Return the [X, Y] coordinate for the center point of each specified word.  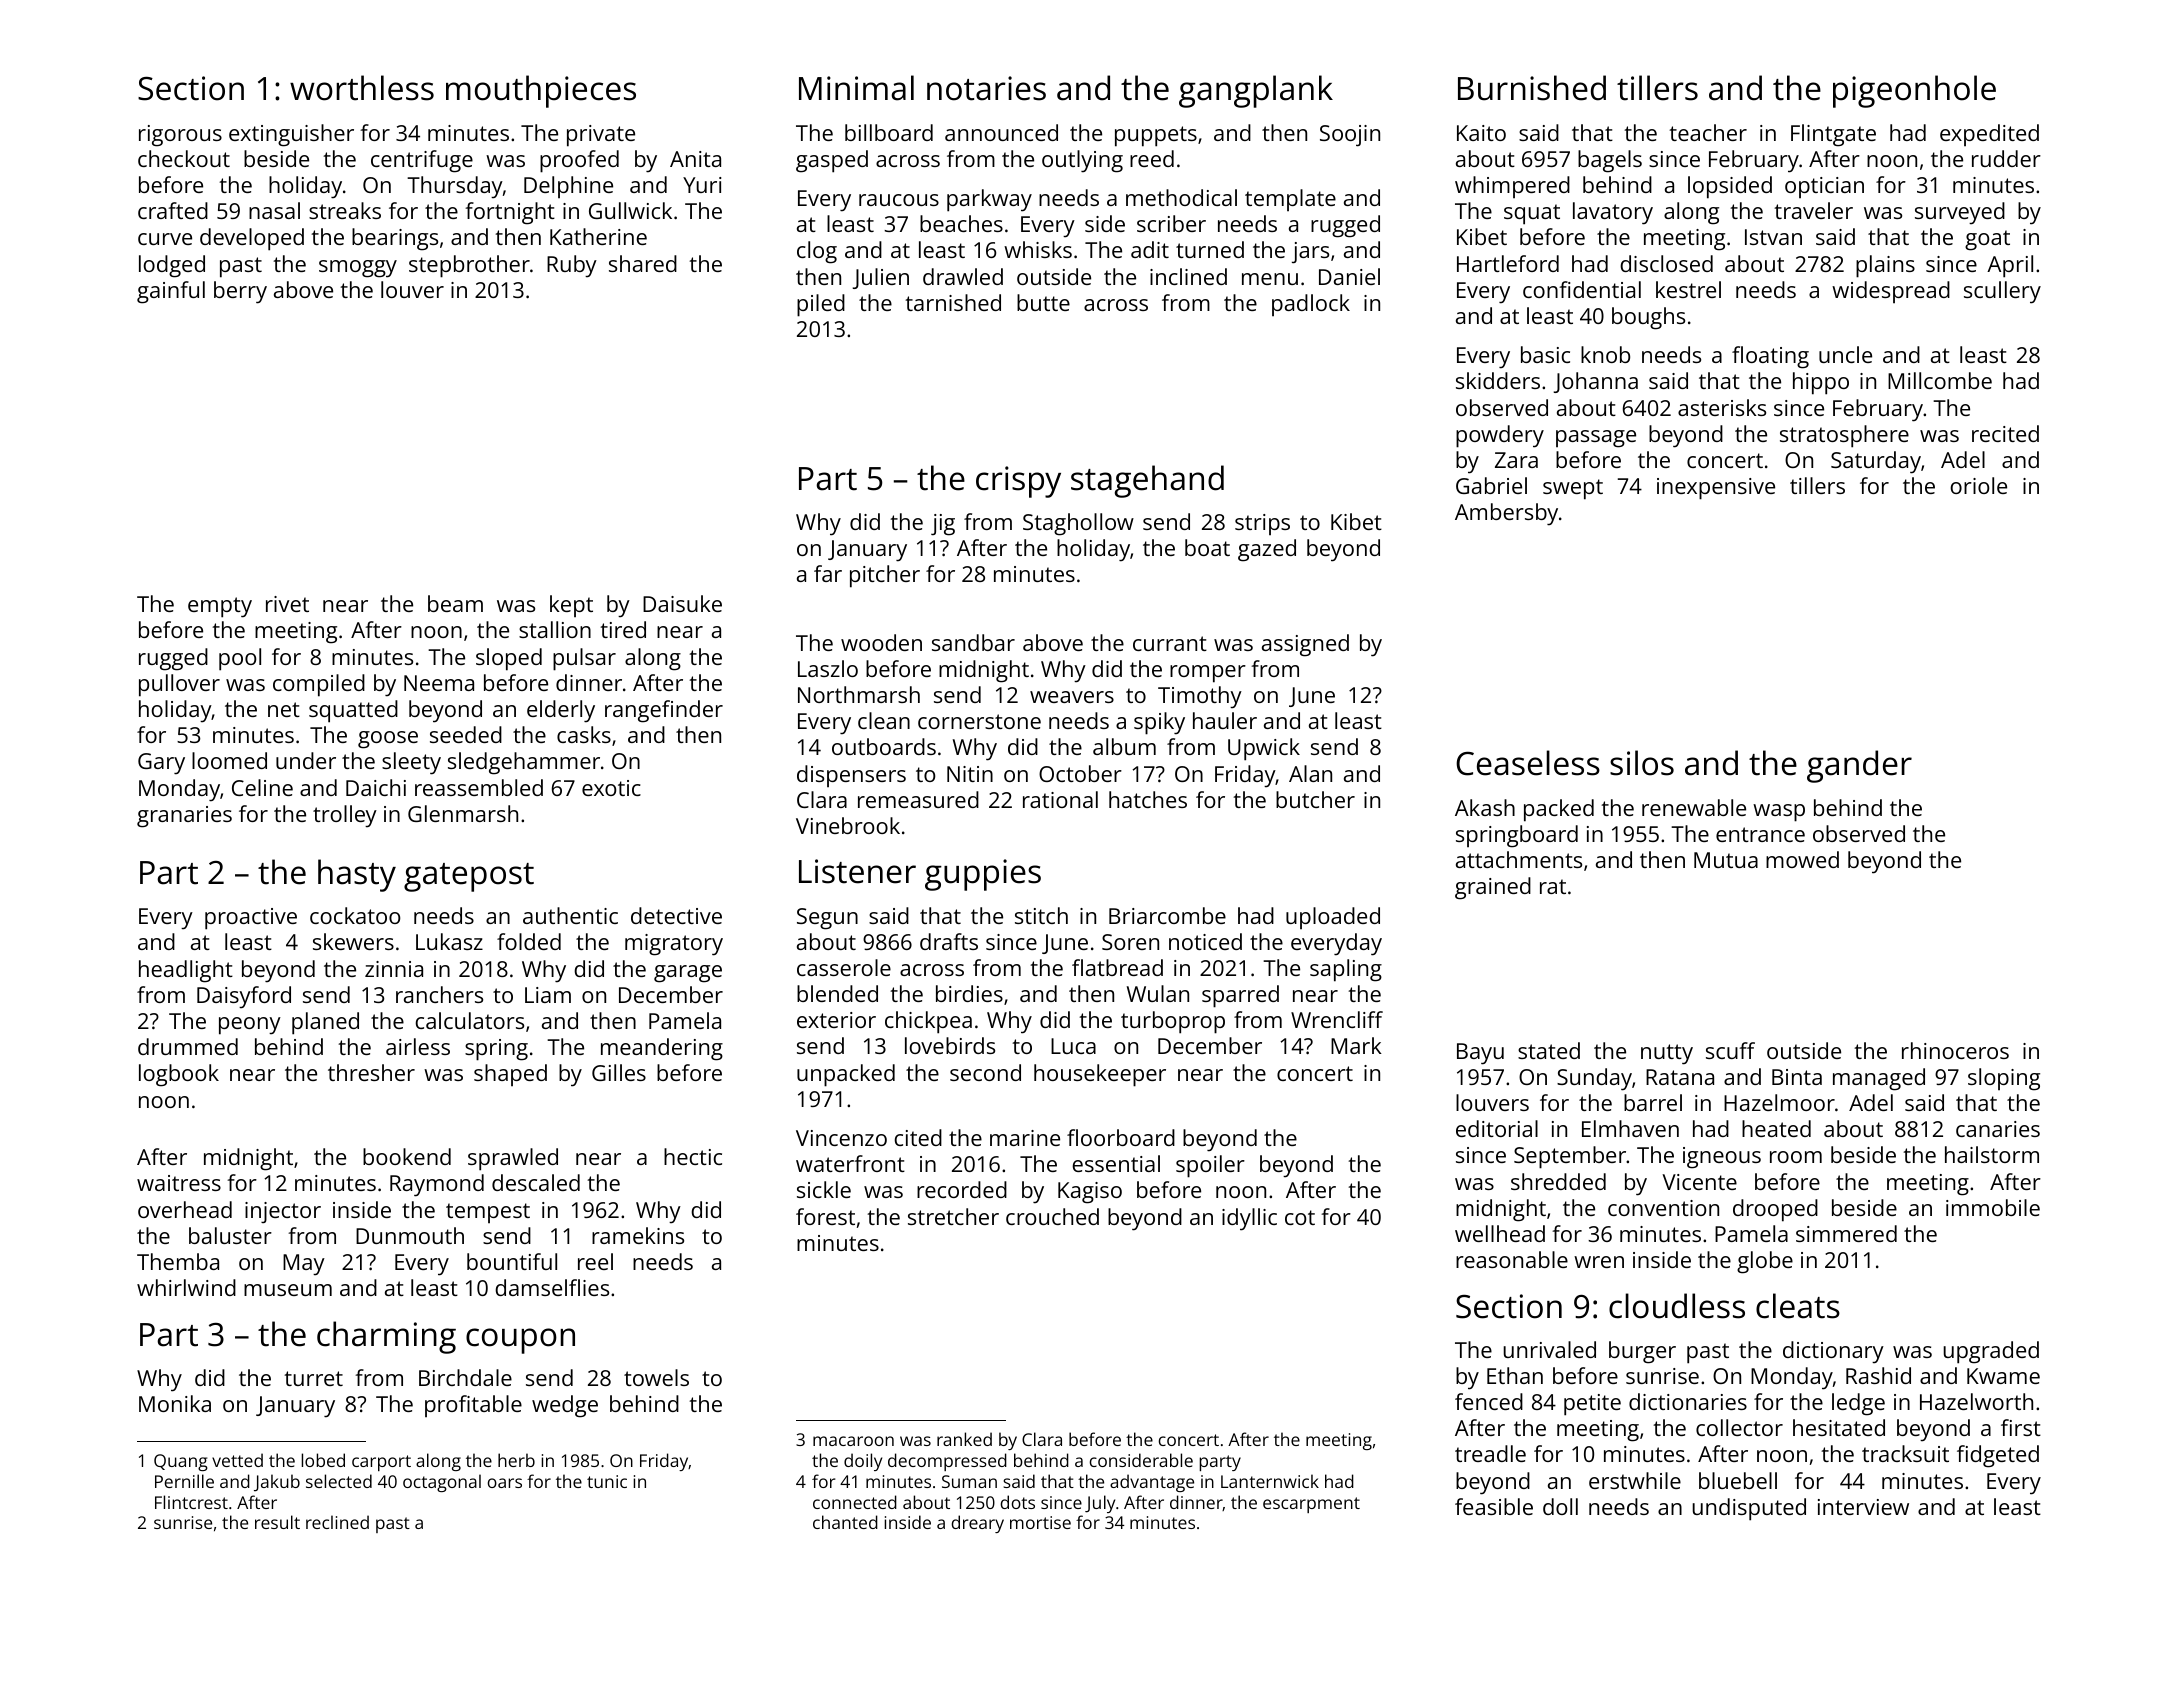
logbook [179, 1075]
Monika [175, 1403]
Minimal [856, 88]
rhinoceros [1955, 1050]
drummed [188, 1046]
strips [1262, 524]
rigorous [180, 136]
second [985, 1072]
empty [220, 607]
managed [1879, 1079]
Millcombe [1940, 380]
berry [240, 292]
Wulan [1158, 993]
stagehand [1147, 481]
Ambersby [1506, 514]
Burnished [1532, 88]
